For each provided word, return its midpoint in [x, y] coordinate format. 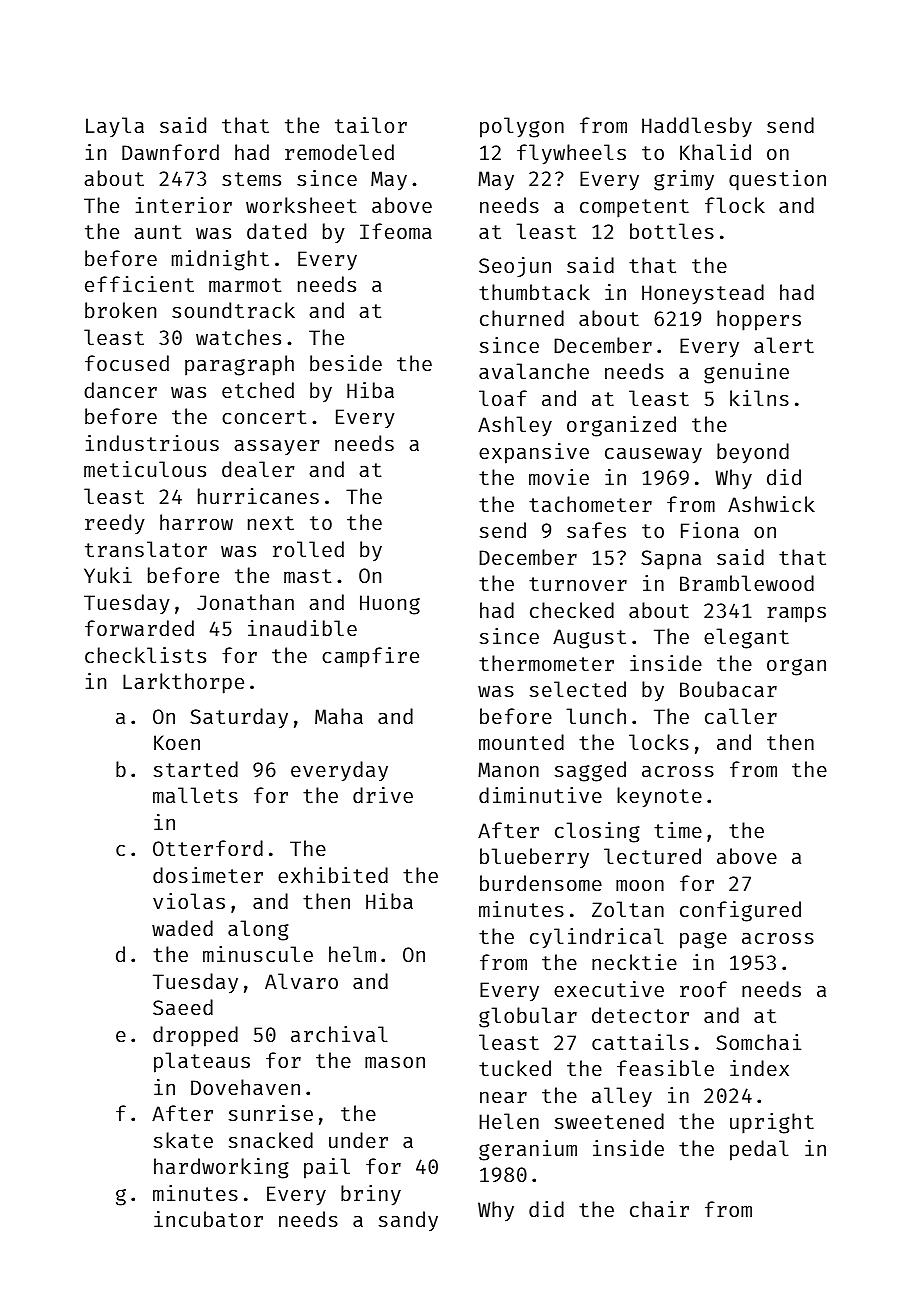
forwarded [139, 628]
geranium [528, 1150]
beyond [753, 453]
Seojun [515, 267]
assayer [276, 447]
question [777, 180]
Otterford [208, 848]
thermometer [546, 663]
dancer [120, 390]
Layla [115, 127]
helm [352, 954]
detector [640, 1015]
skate [183, 1140]
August [589, 639]
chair [659, 1209]
